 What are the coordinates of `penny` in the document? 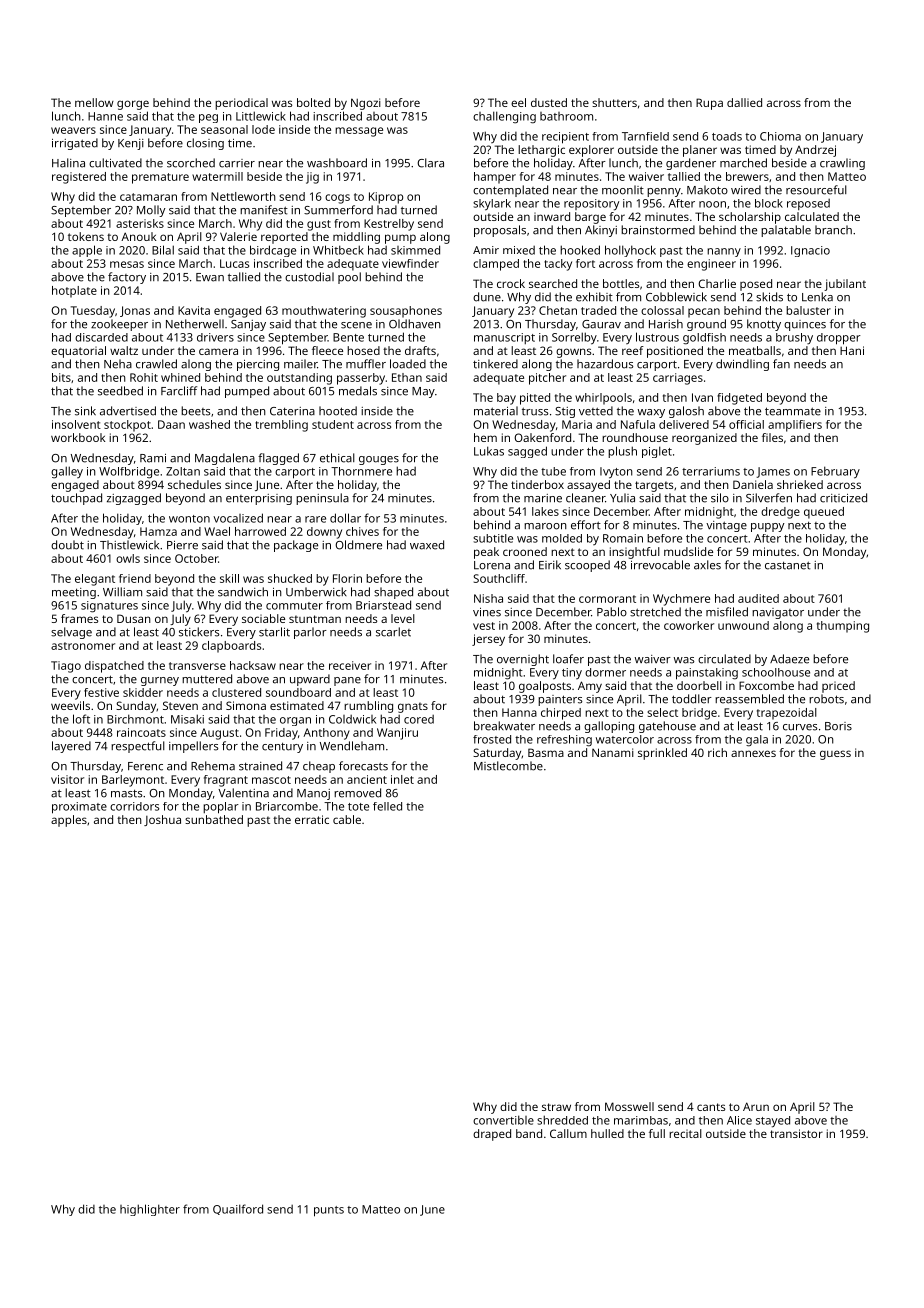 It's located at (664, 192).
